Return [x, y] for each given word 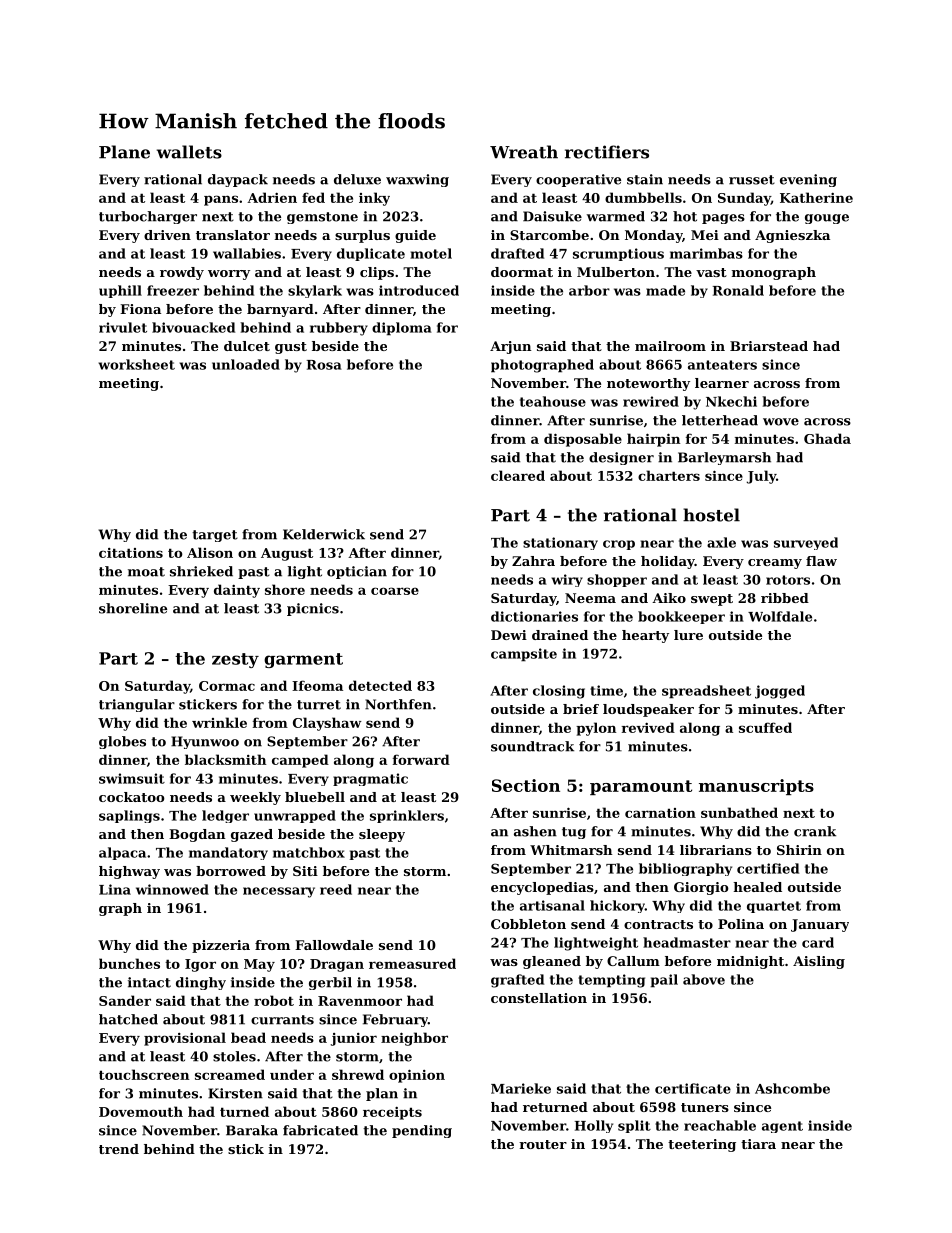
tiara [758, 1144]
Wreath [524, 152]
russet [752, 180]
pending [422, 1131]
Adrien [272, 197]
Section [526, 785]
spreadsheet [706, 692]
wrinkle [219, 722]
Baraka [252, 1130]
